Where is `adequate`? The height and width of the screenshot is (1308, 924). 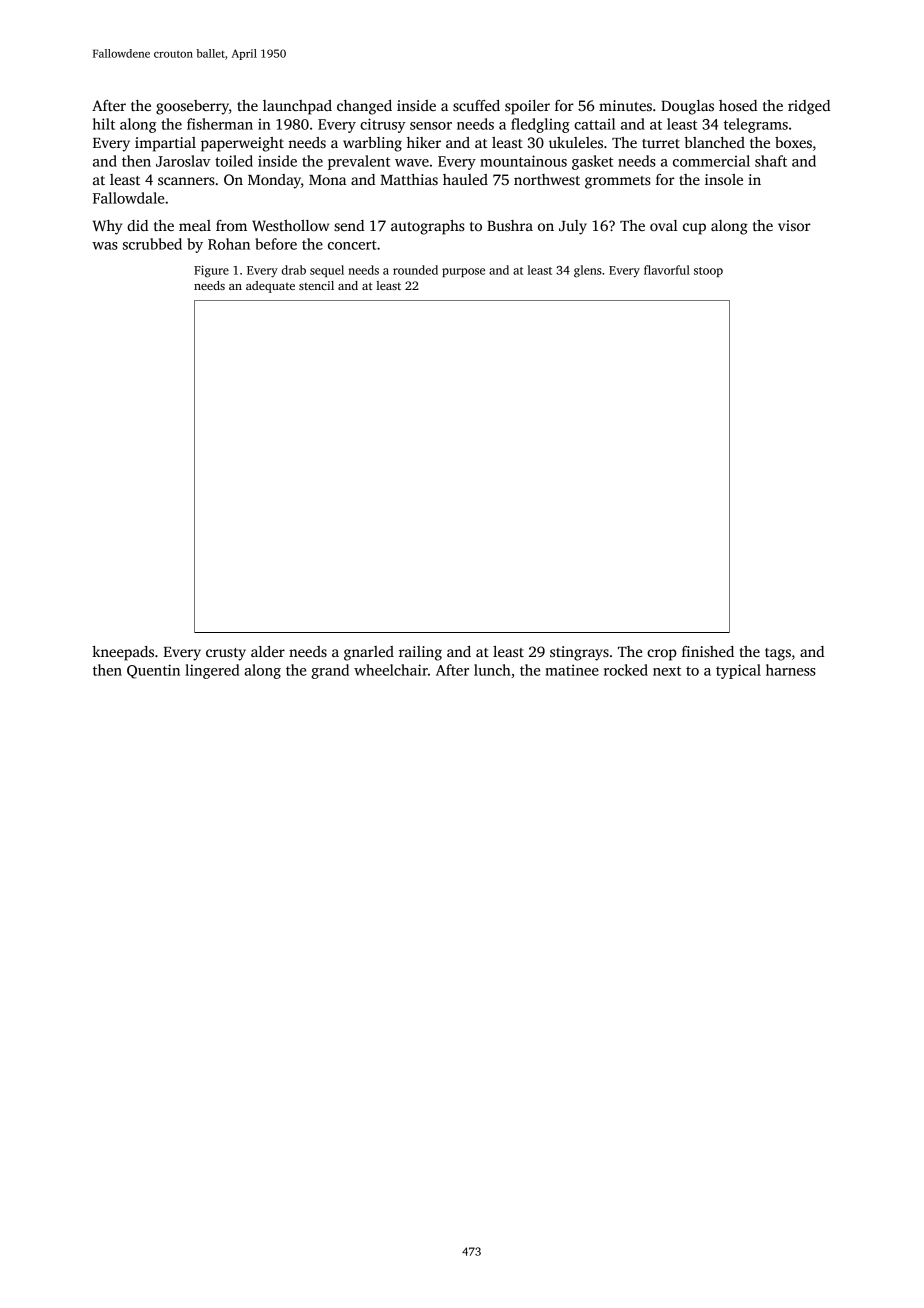 adequate is located at coordinates (270, 287).
